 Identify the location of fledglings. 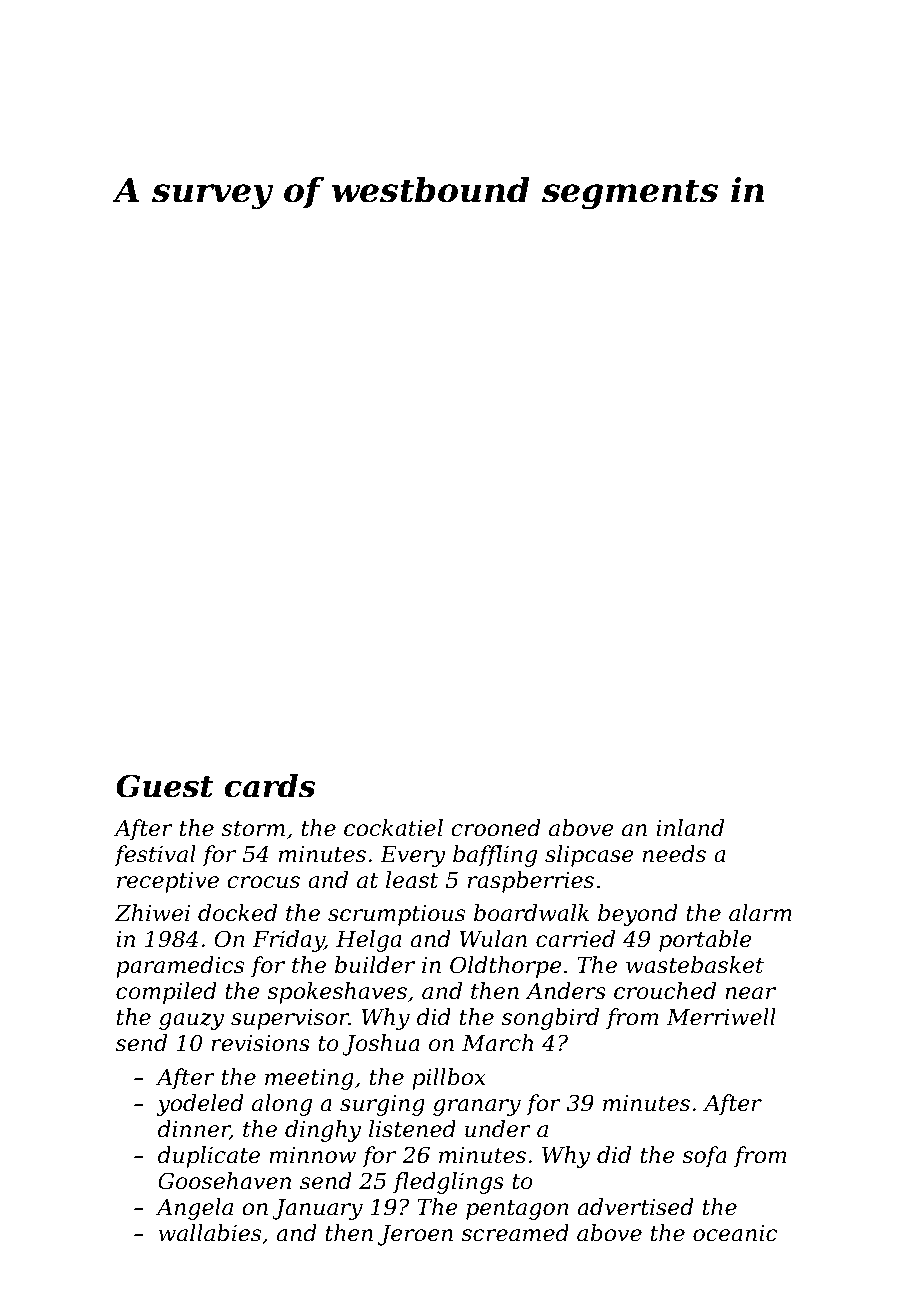
(448, 1183).
